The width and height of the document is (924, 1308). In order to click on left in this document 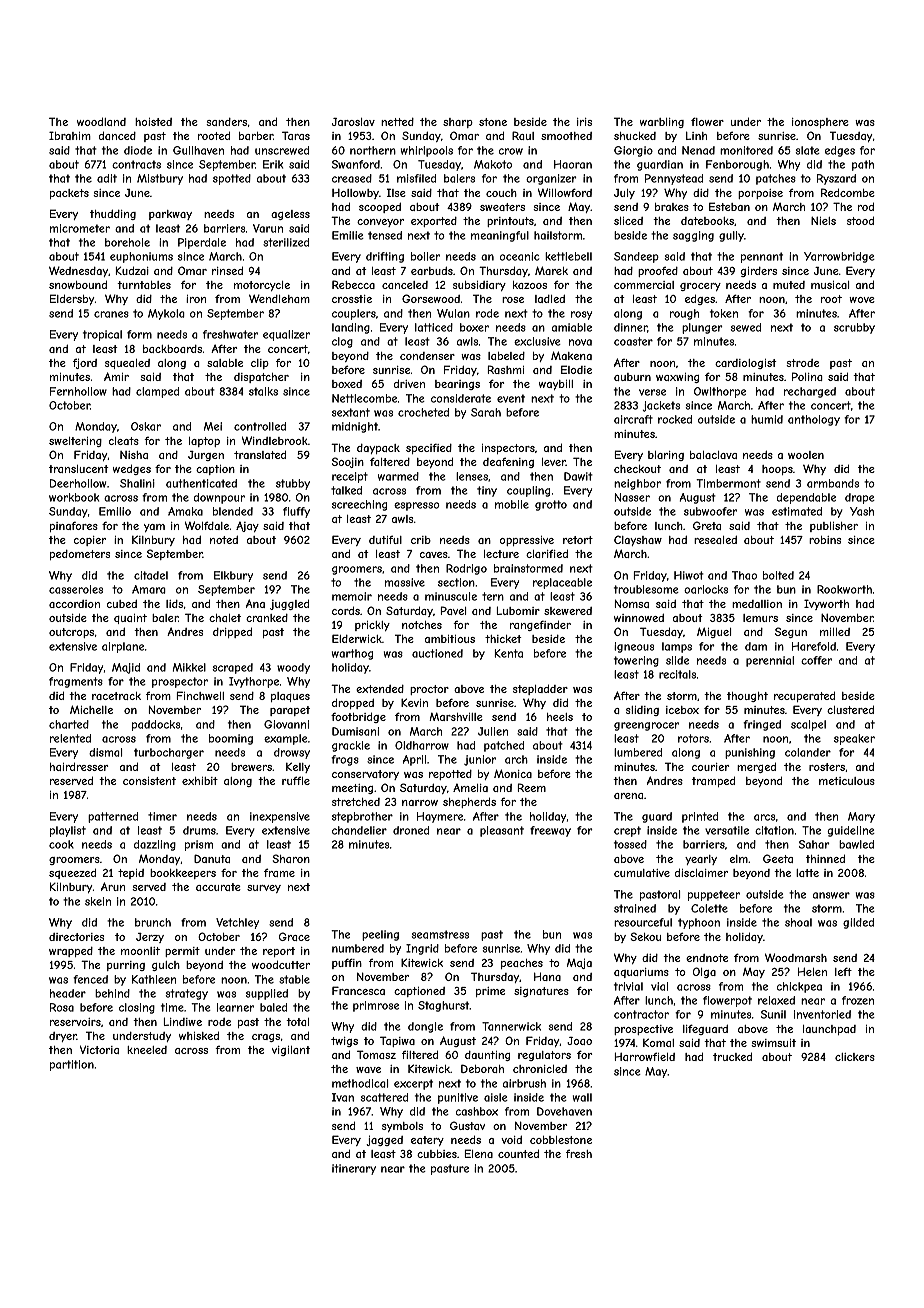, I will do `click(843, 971)`.
